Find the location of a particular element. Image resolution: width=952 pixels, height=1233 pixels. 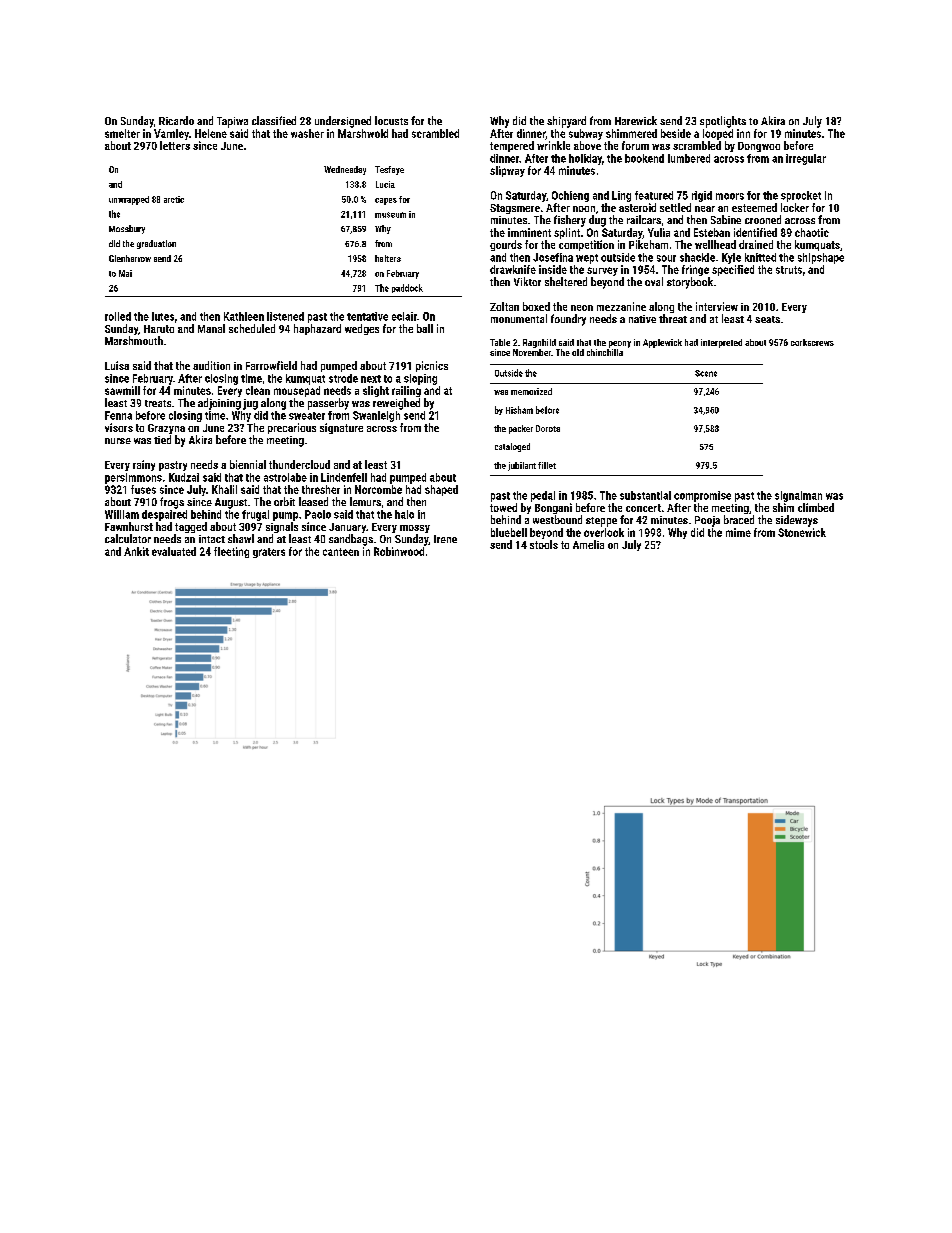

slipway is located at coordinates (507, 171).
